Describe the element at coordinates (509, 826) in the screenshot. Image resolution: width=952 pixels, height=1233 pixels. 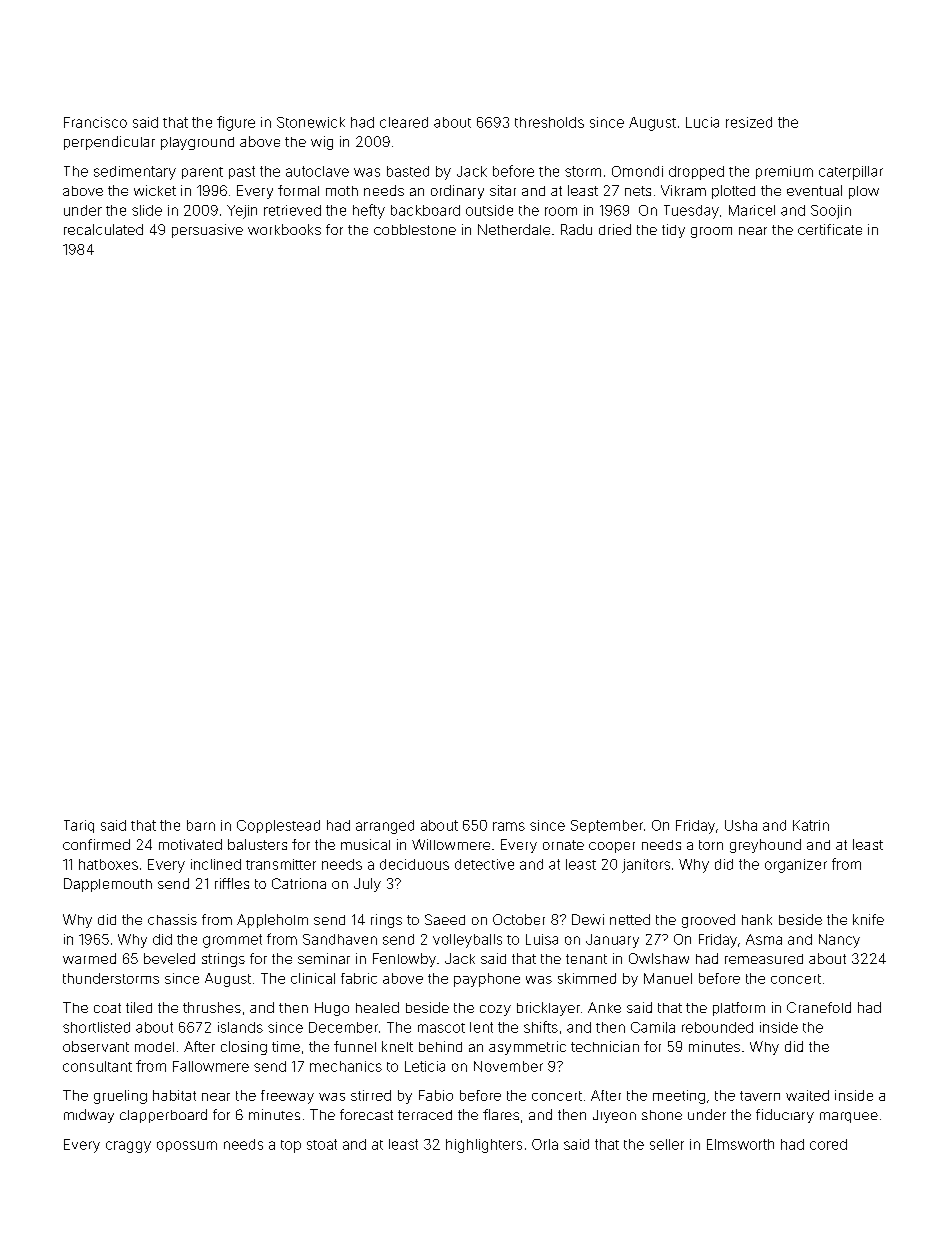
I see `rams` at that location.
